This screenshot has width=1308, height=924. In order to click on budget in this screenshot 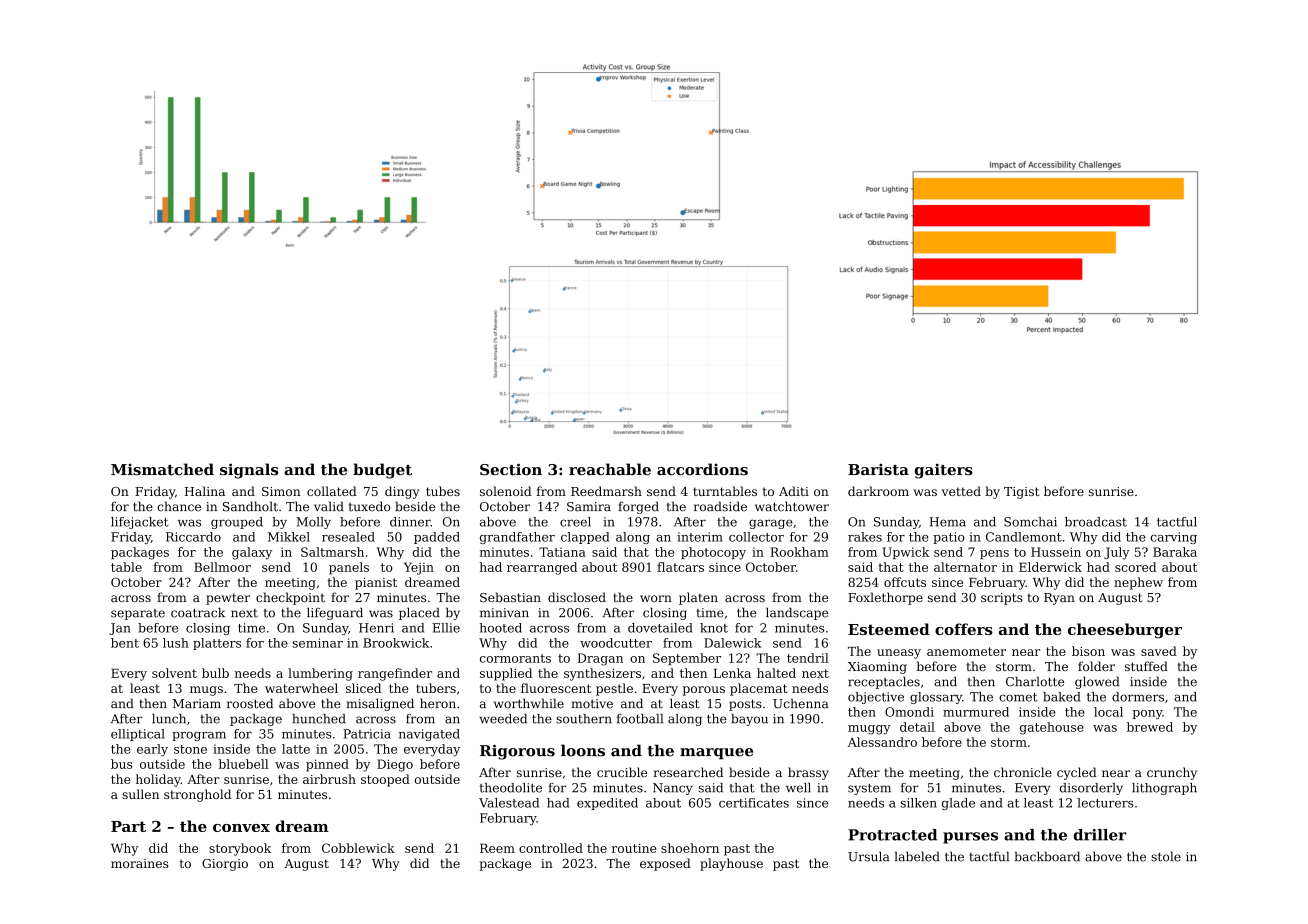, I will do `click(382, 471)`.
